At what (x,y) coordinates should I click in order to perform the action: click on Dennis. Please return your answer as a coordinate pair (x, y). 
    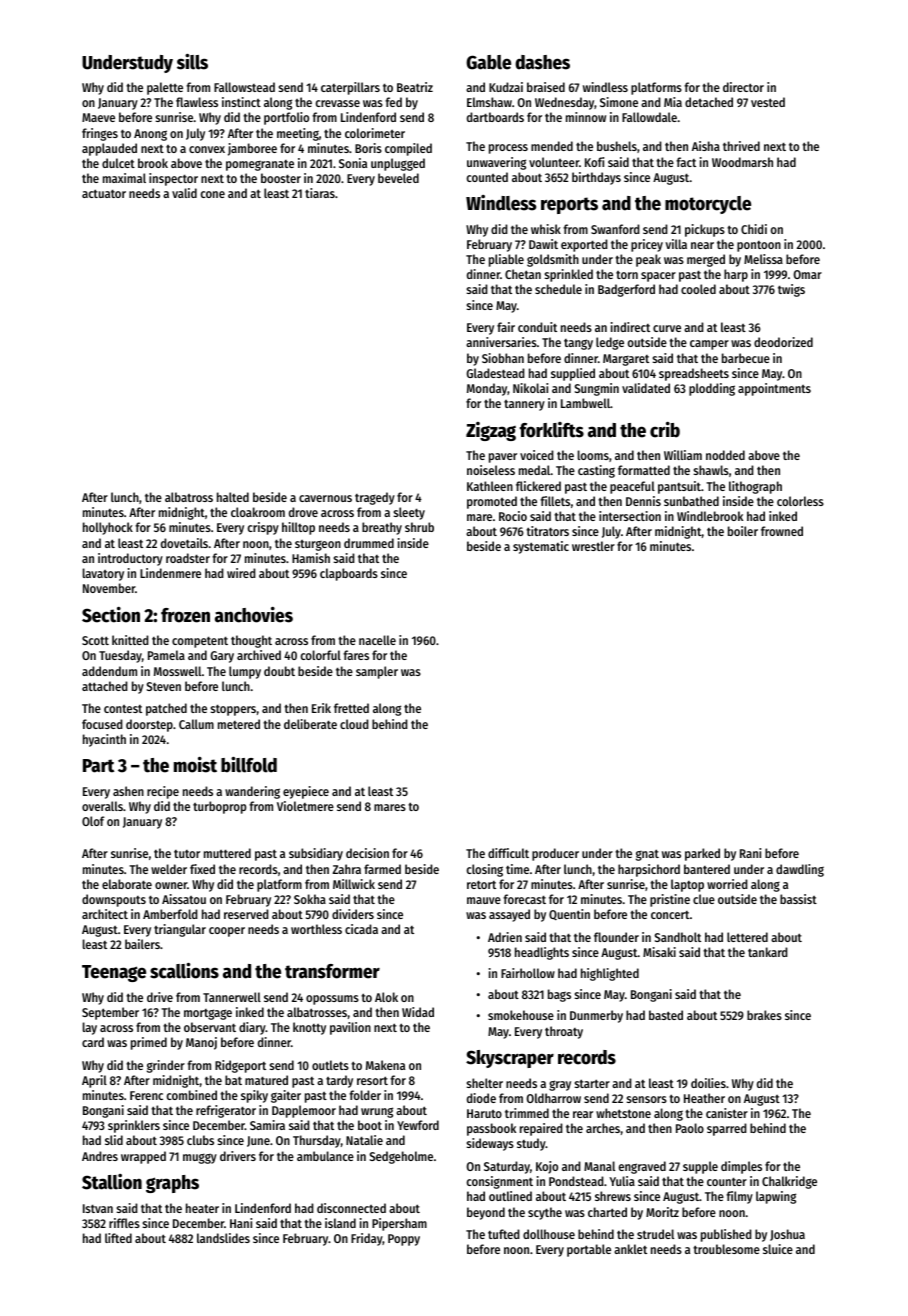
    Looking at the image, I should click on (643, 501).
